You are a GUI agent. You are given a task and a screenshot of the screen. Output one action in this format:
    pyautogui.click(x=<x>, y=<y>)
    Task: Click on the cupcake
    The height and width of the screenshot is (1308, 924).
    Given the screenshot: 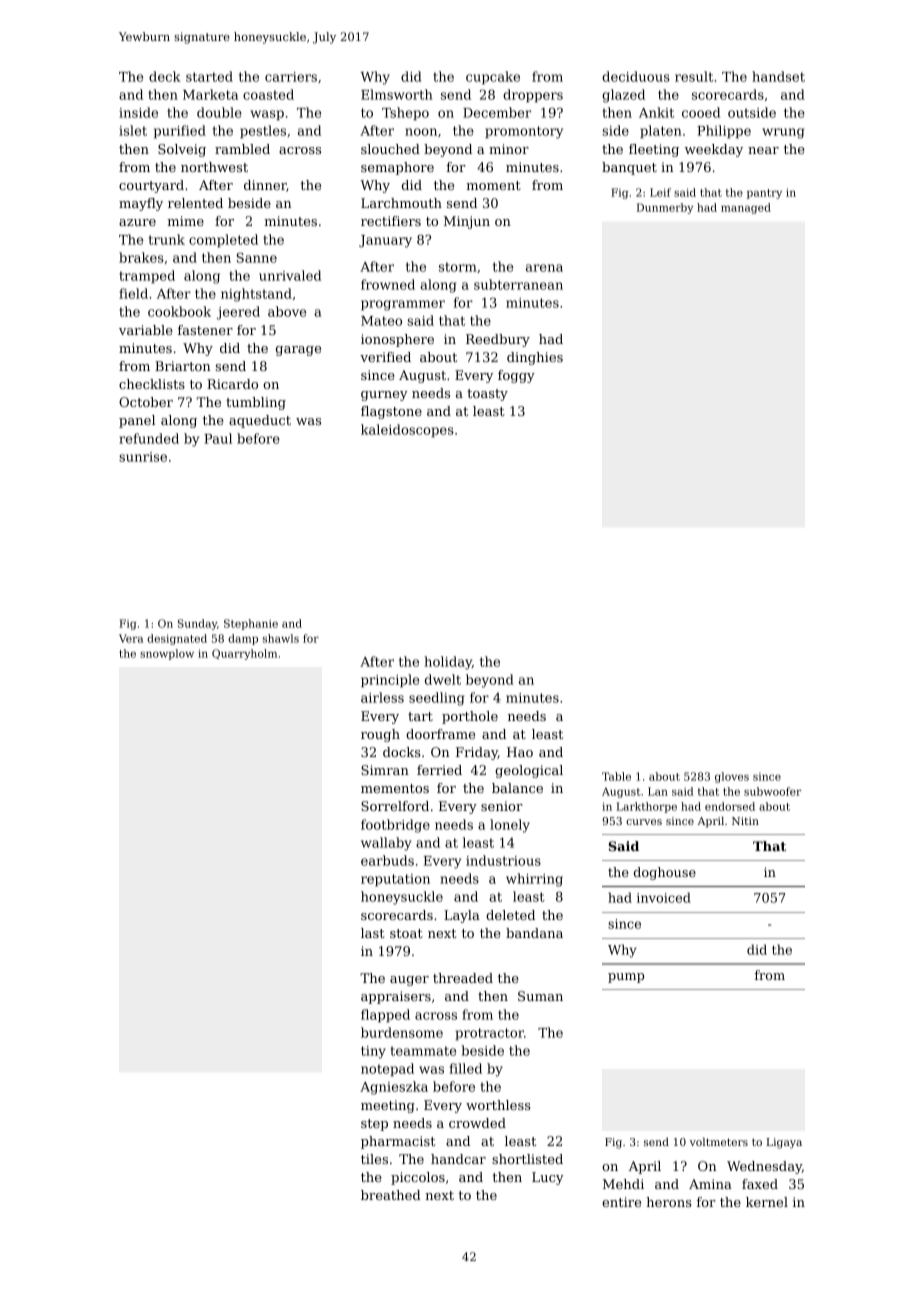 What is the action you would take?
    pyautogui.click(x=493, y=77)
